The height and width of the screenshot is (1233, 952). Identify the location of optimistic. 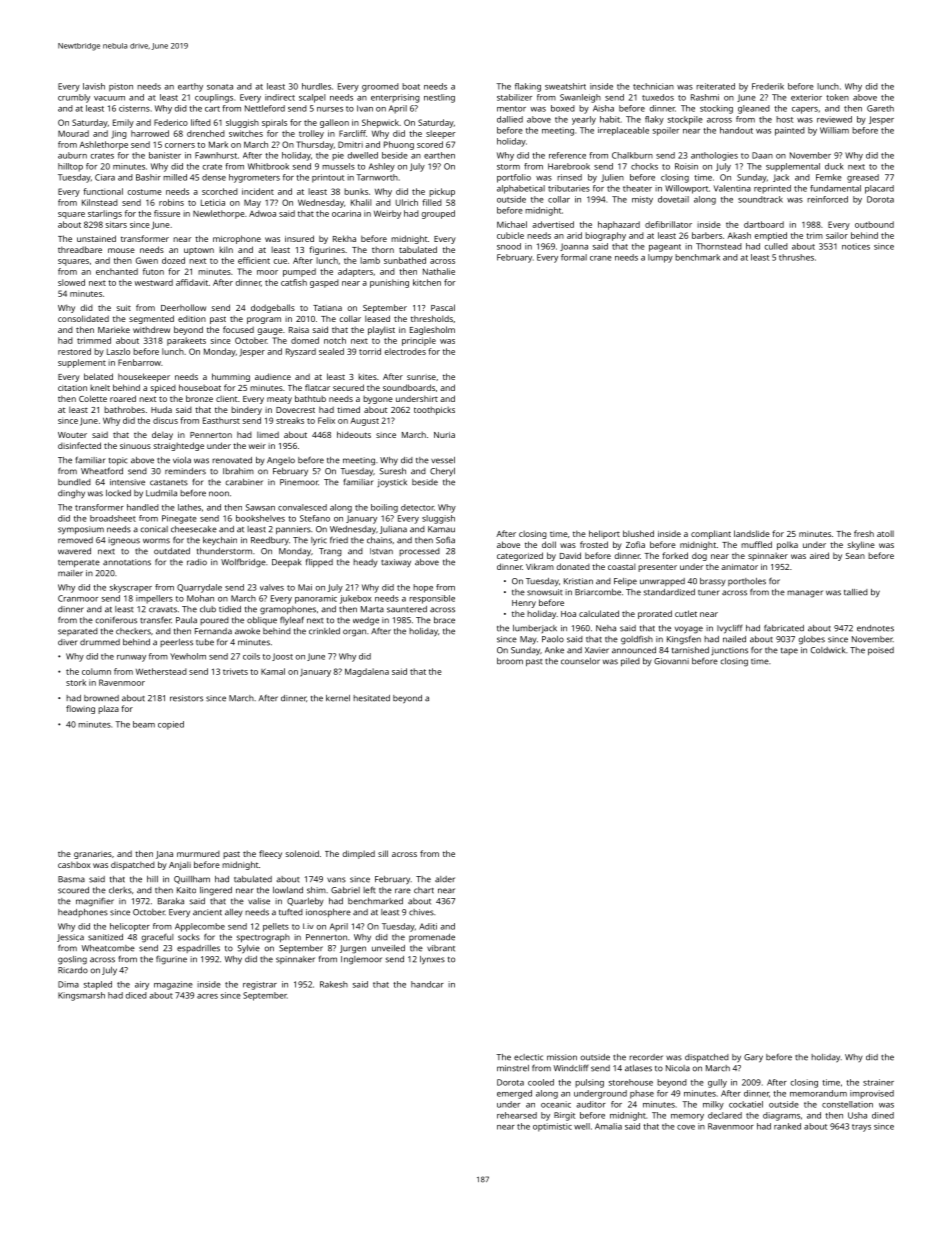
(552, 1127).
